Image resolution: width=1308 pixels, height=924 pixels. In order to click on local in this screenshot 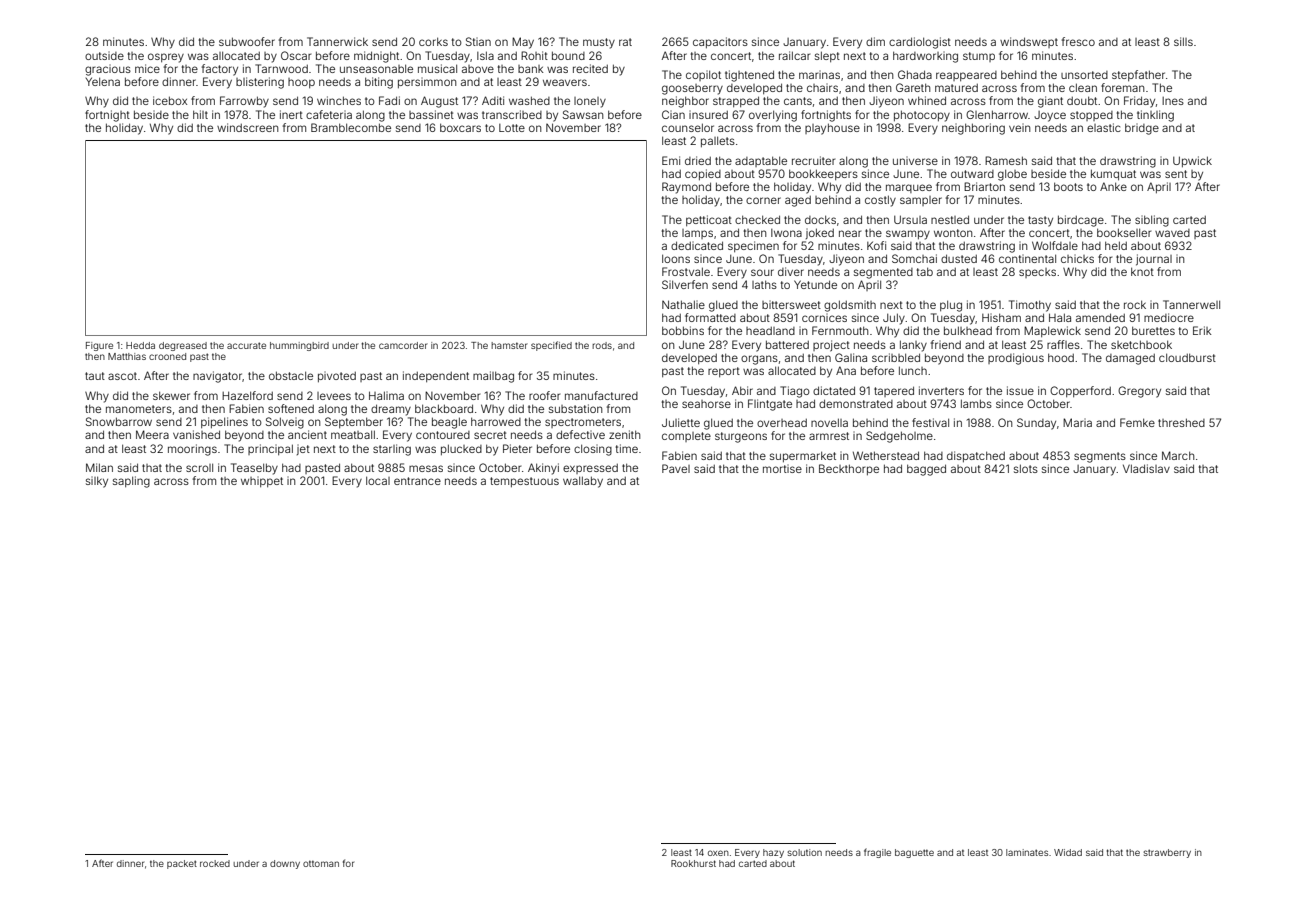, I will do `click(378, 480)`.
